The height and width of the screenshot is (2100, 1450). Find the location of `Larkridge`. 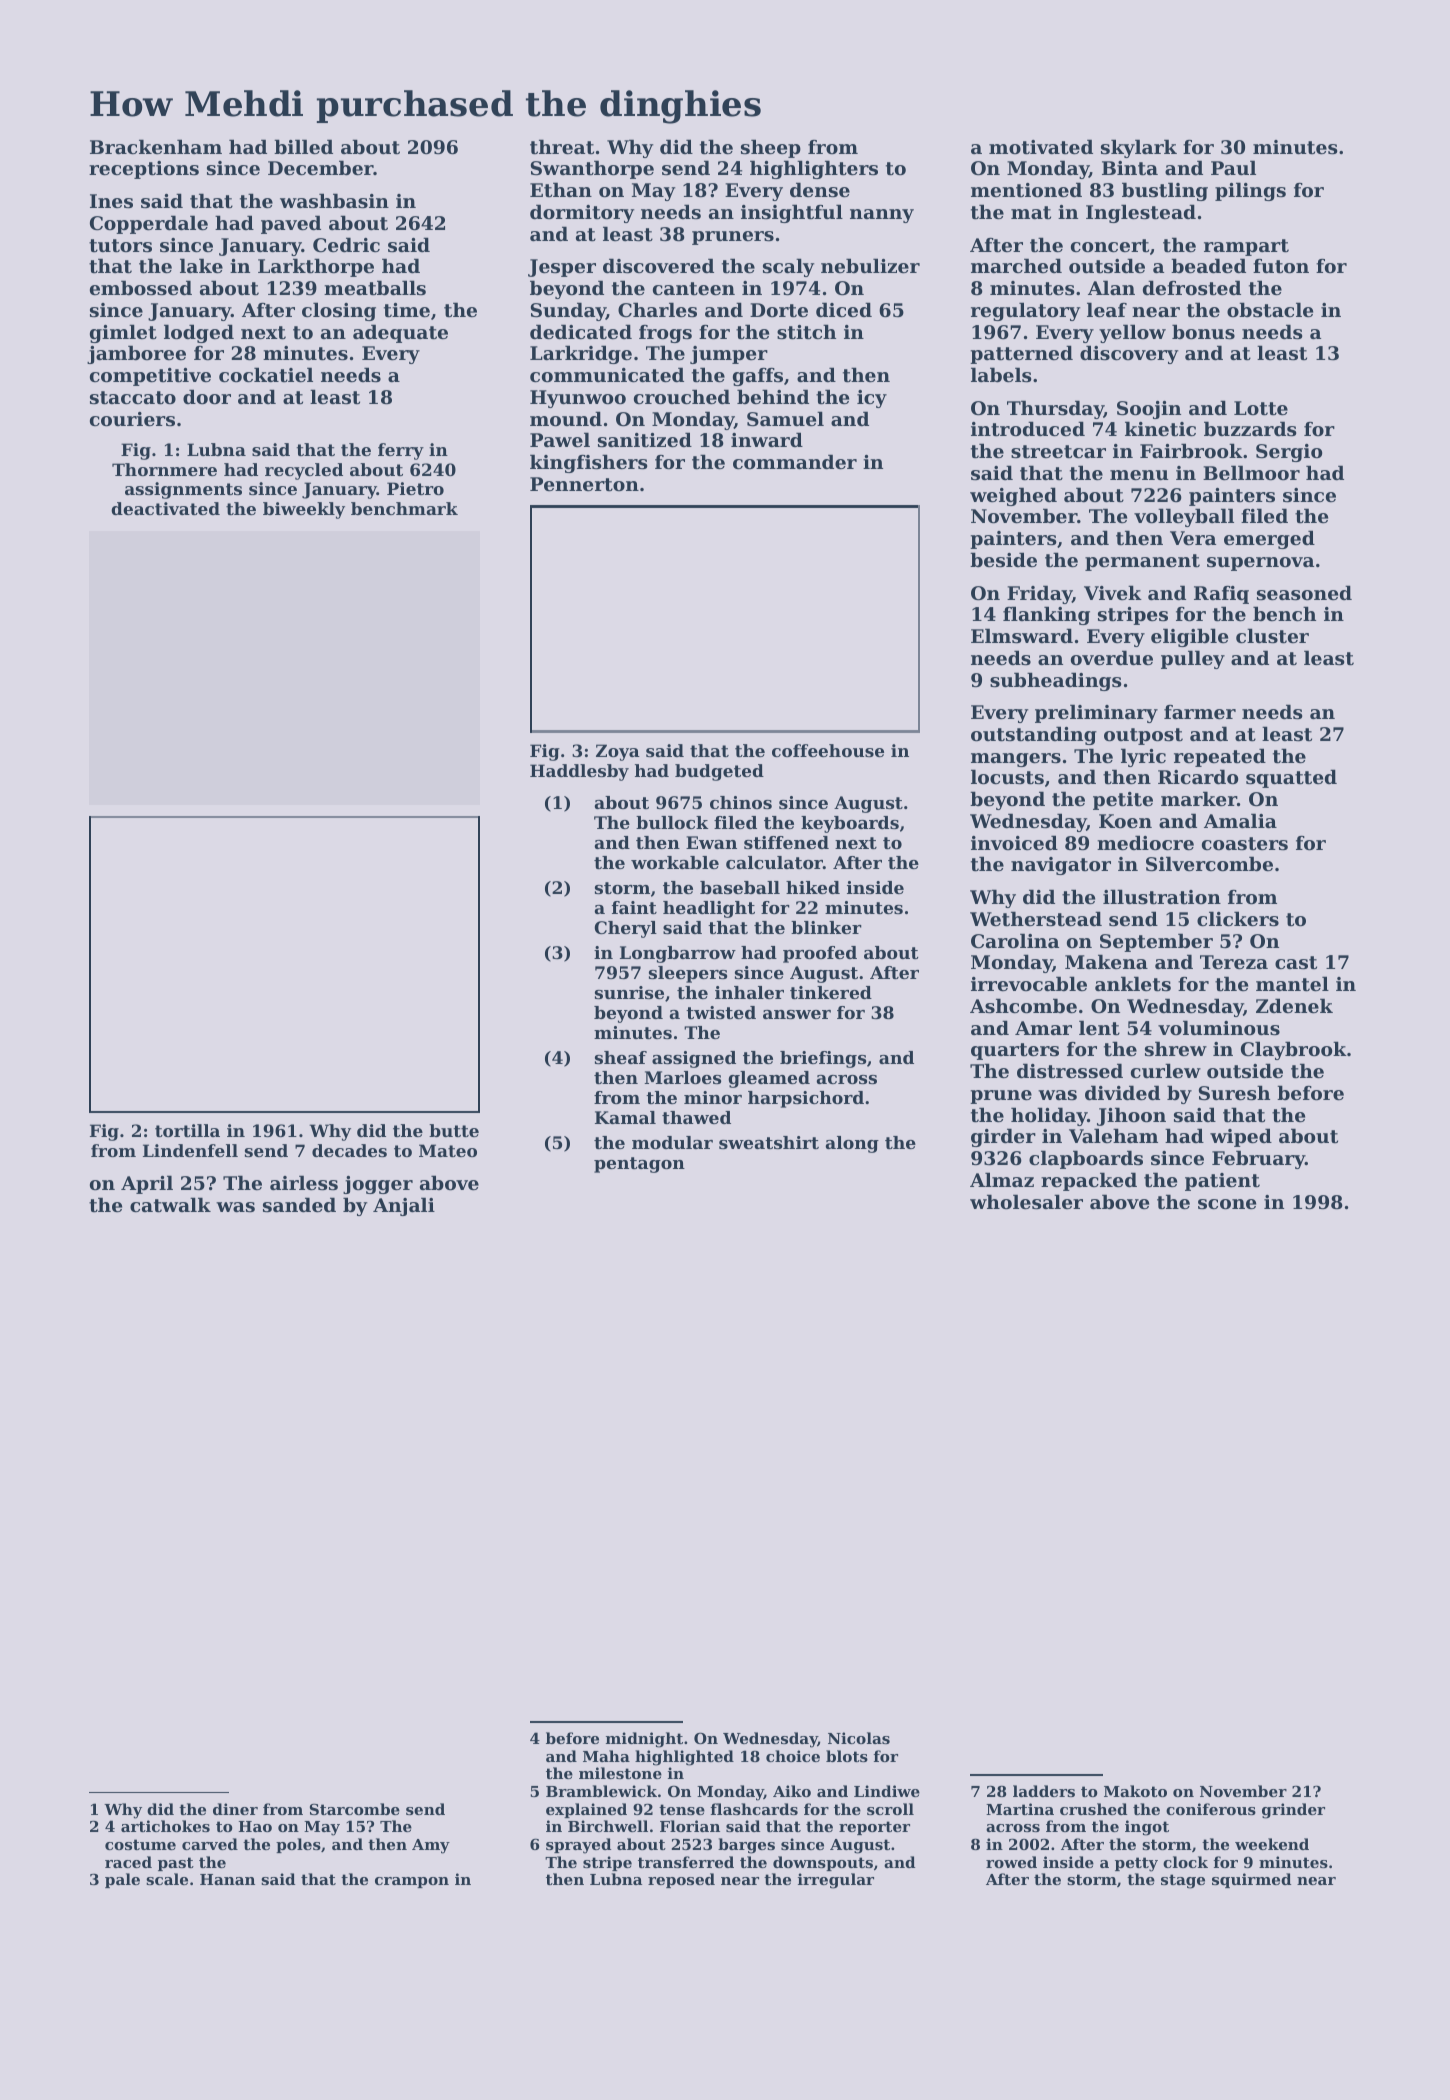

Larkridge is located at coordinates (581, 354).
